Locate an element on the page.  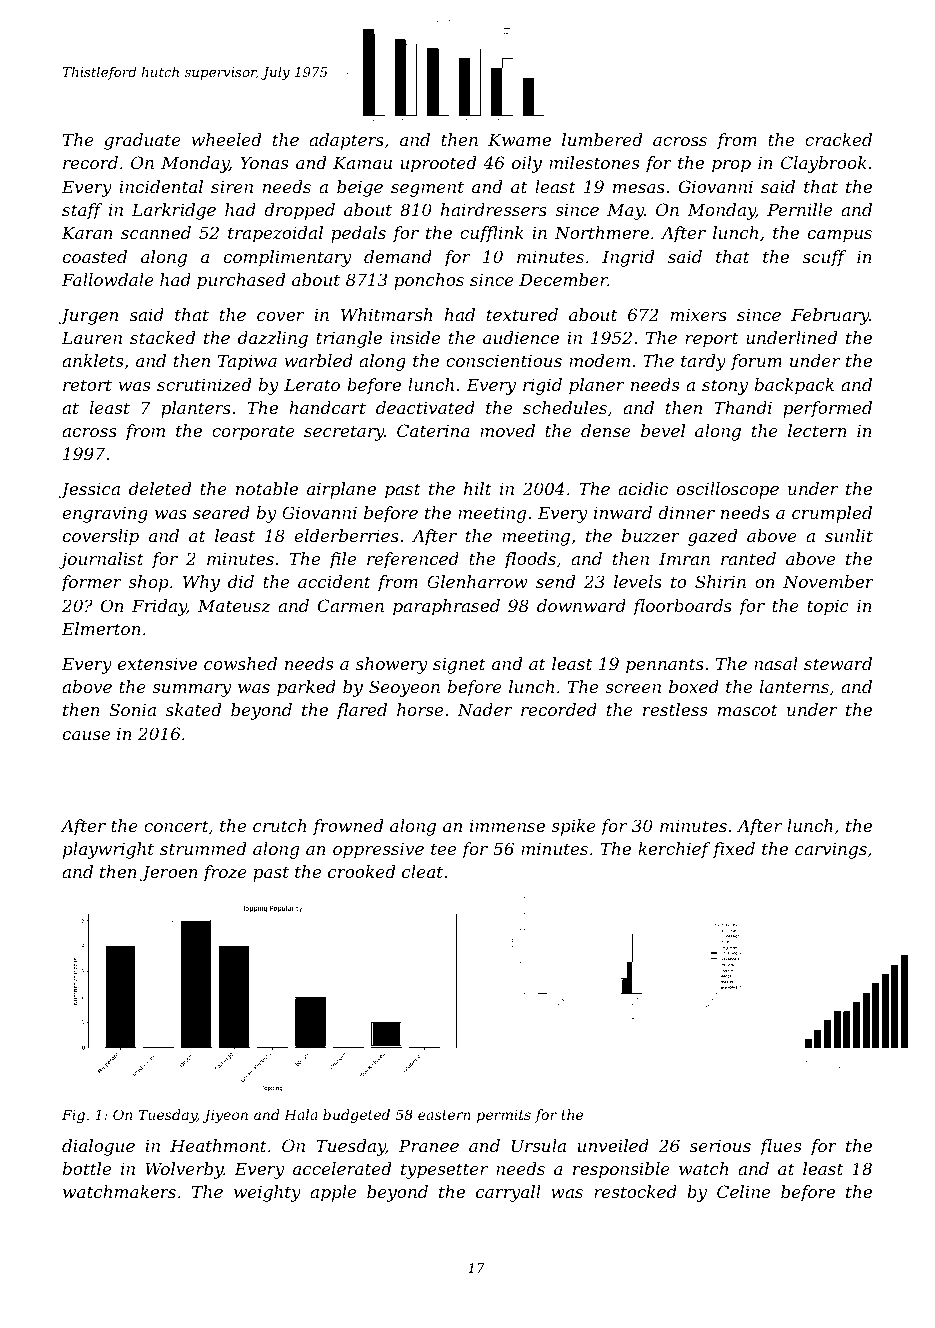
Jessica is located at coordinates (89, 490).
